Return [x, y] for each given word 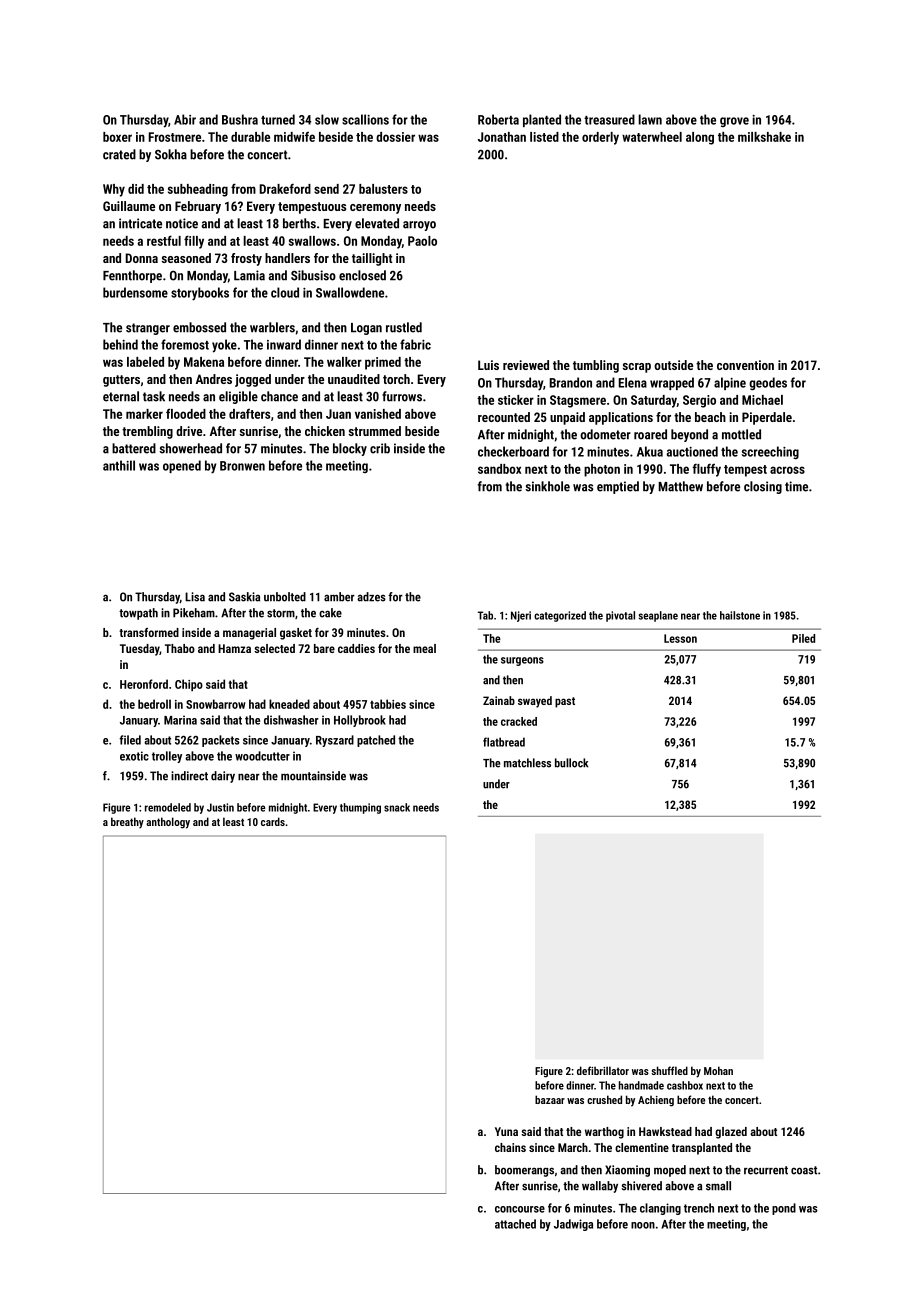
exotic [134, 756]
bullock [571, 763]
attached [515, 1224]
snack [397, 807]
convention [745, 365]
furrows [402, 396]
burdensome [135, 292]
